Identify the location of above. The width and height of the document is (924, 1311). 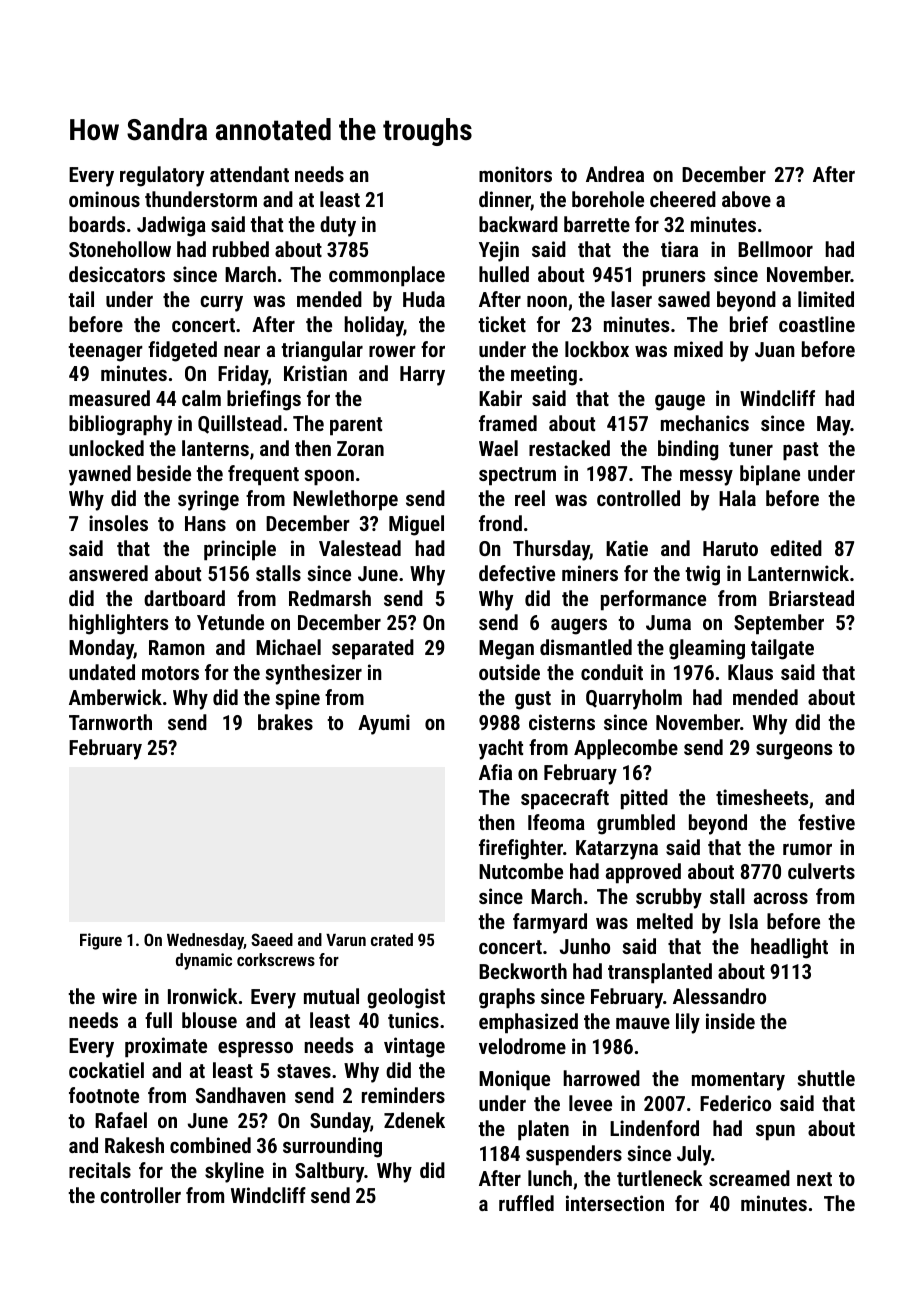
(746, 199).
